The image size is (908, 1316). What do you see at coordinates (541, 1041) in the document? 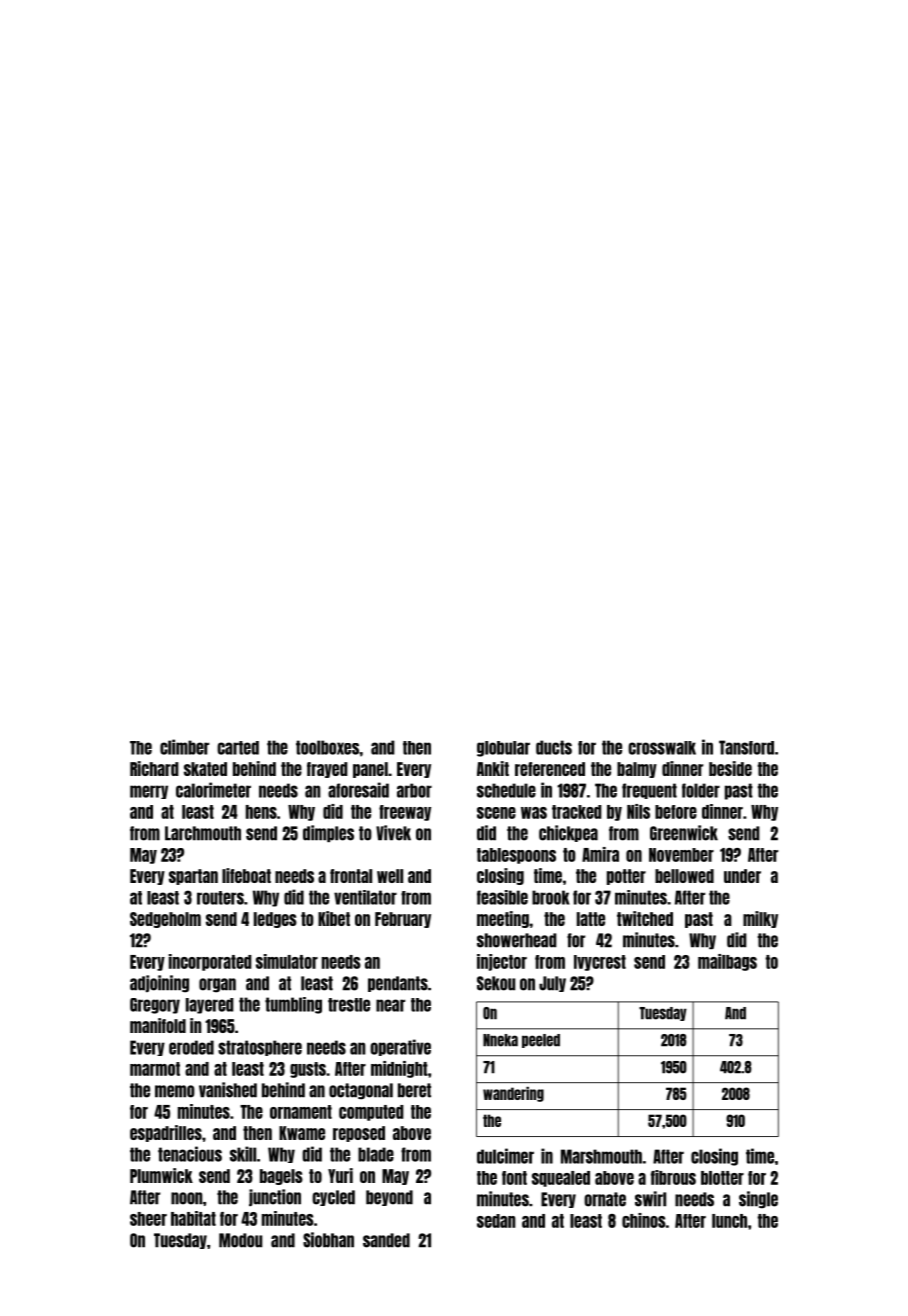
I see `peeled` at bounding box center [541, 1041].
